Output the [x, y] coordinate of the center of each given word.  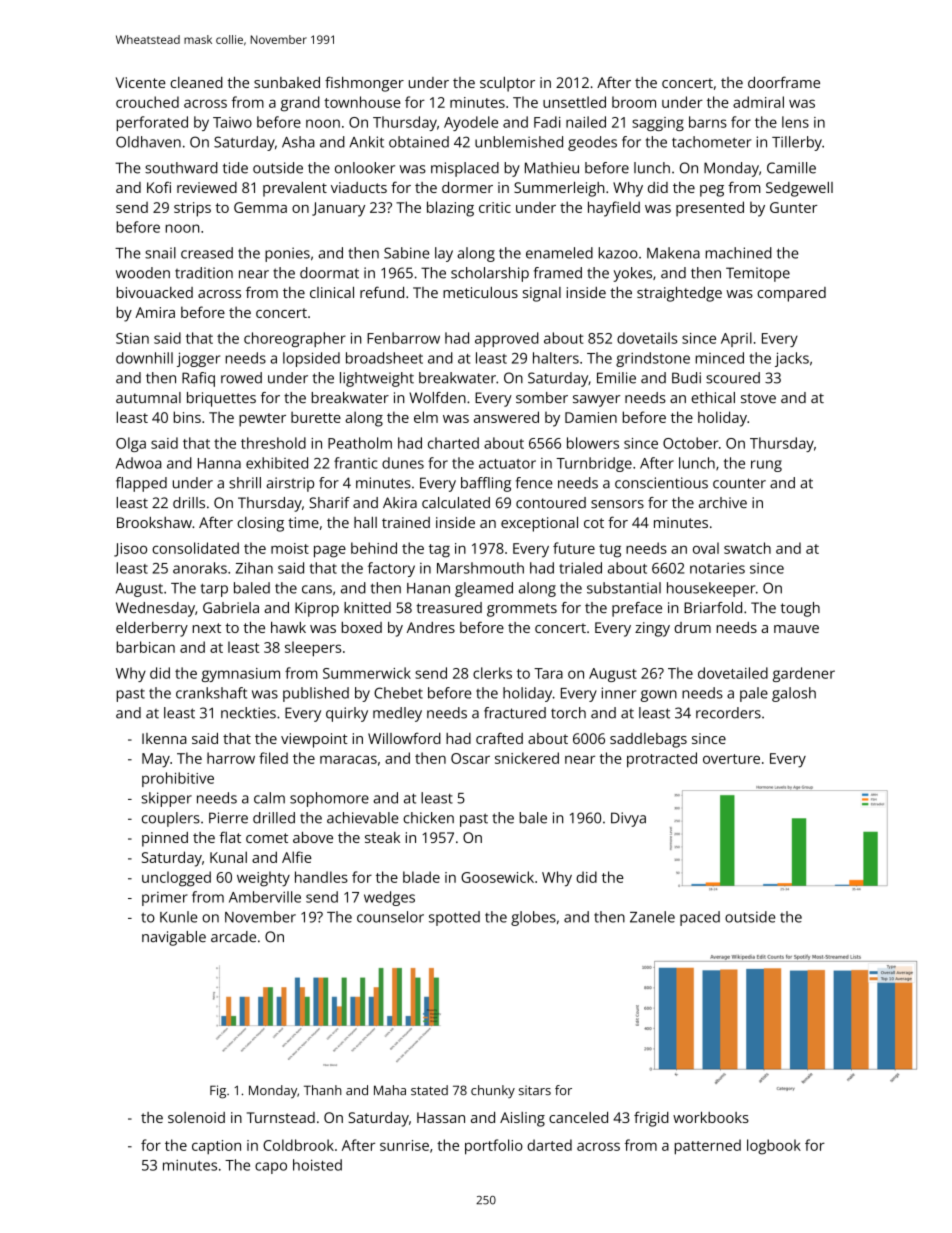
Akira [400, 502]
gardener [804, 674]
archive [723, 503]
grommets [522, 610]
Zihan [254, 568]
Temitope [758, 274]
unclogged [176, 879]
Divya [628, 819]
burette [316, 417]
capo [271, 1168]
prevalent [295, 189]
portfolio [494, 1147]
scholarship [490, 274]
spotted [454, 918]
